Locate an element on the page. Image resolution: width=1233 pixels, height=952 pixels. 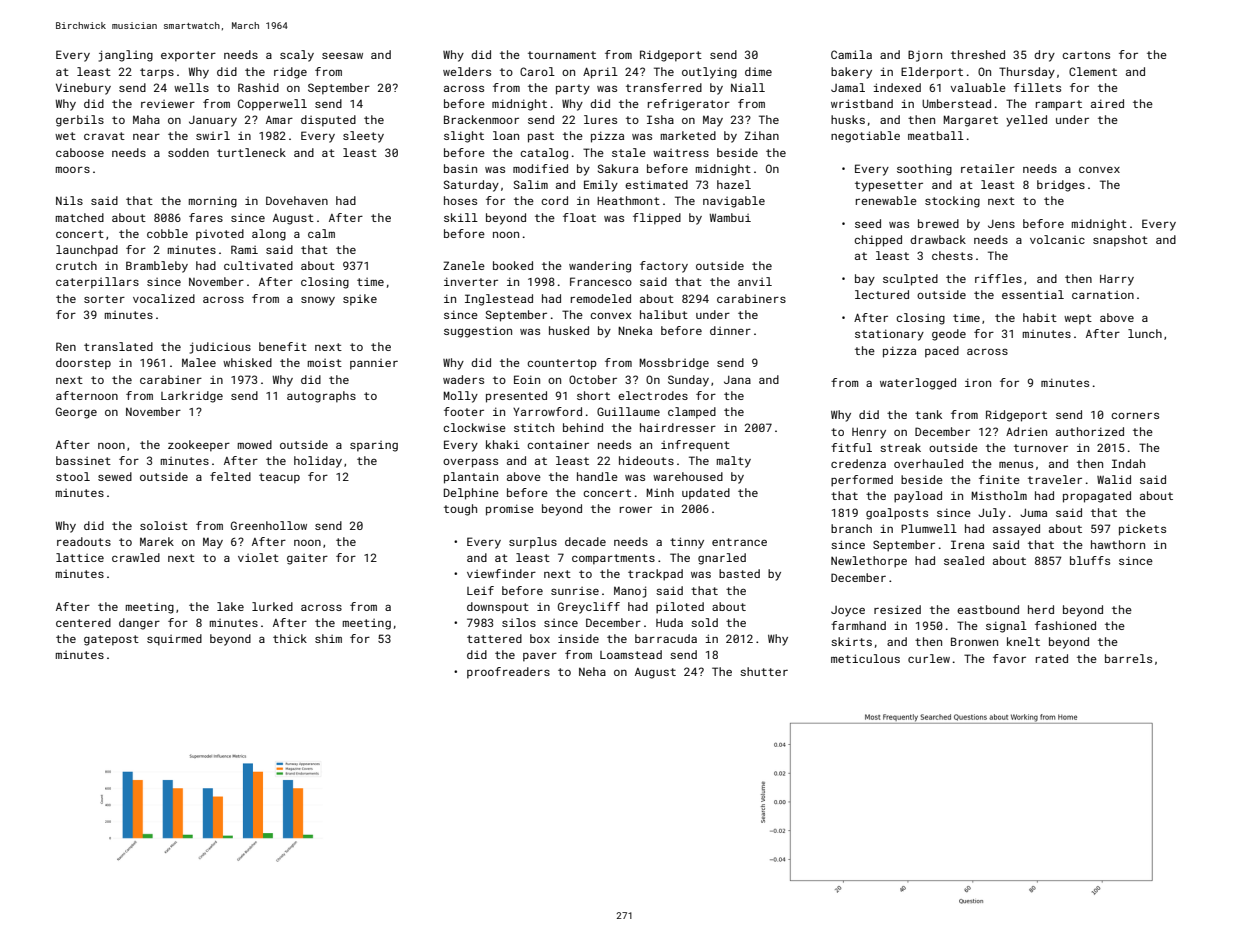
threshed is located at coordinates (978, 54).
